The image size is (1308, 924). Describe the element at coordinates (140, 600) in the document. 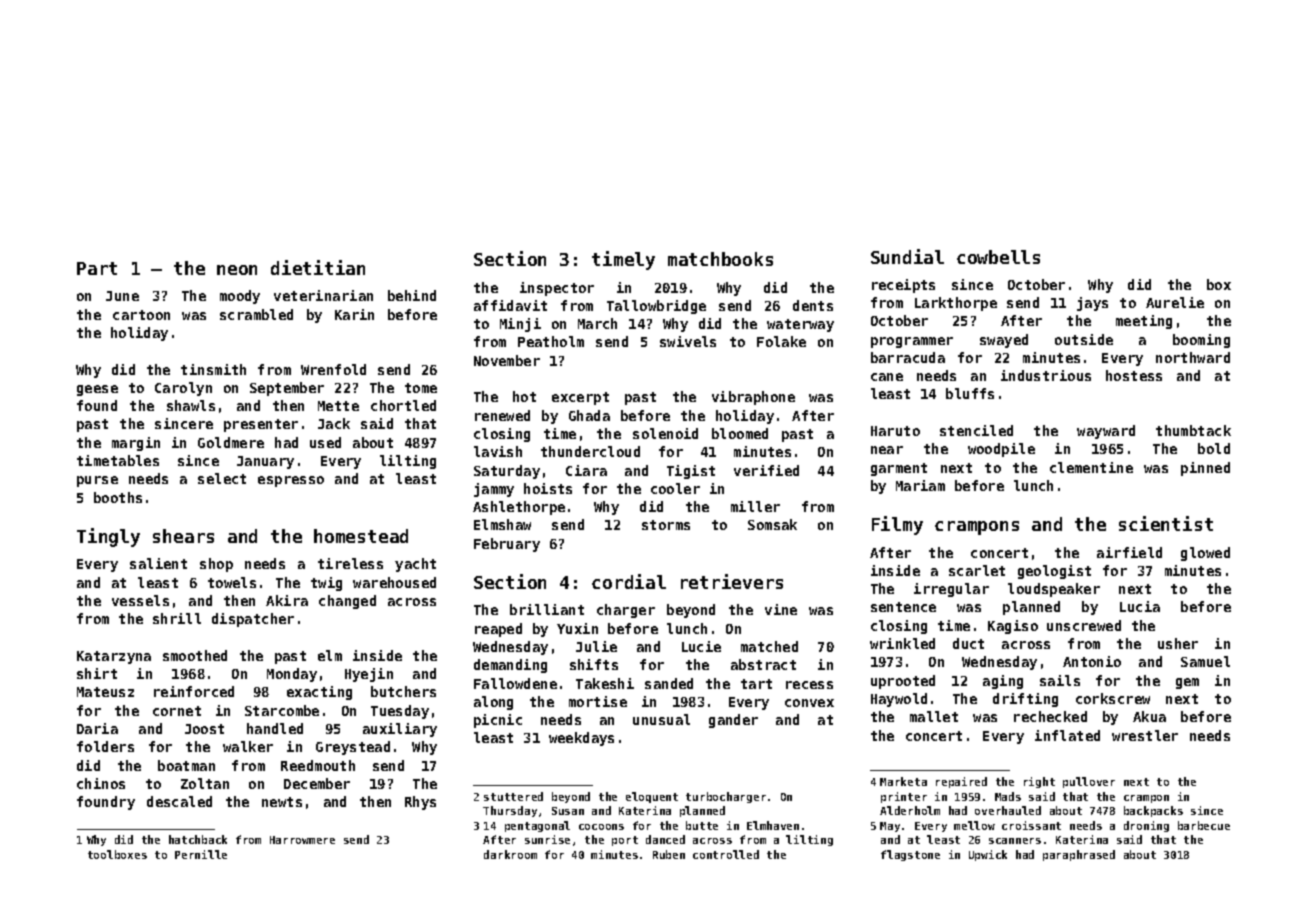

I see `vessels` at that location.
